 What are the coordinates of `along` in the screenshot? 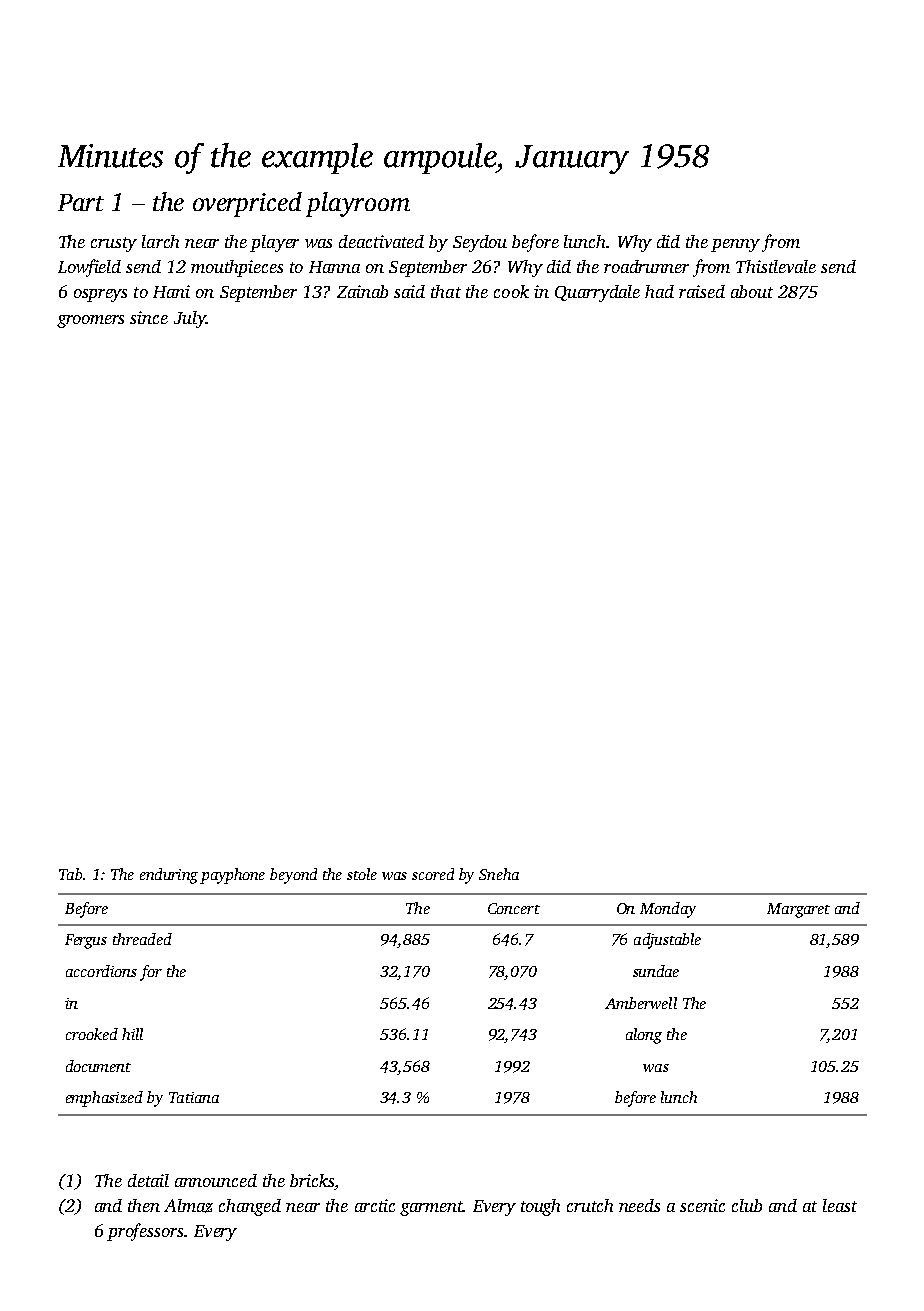 It's located at (644, 1036).
